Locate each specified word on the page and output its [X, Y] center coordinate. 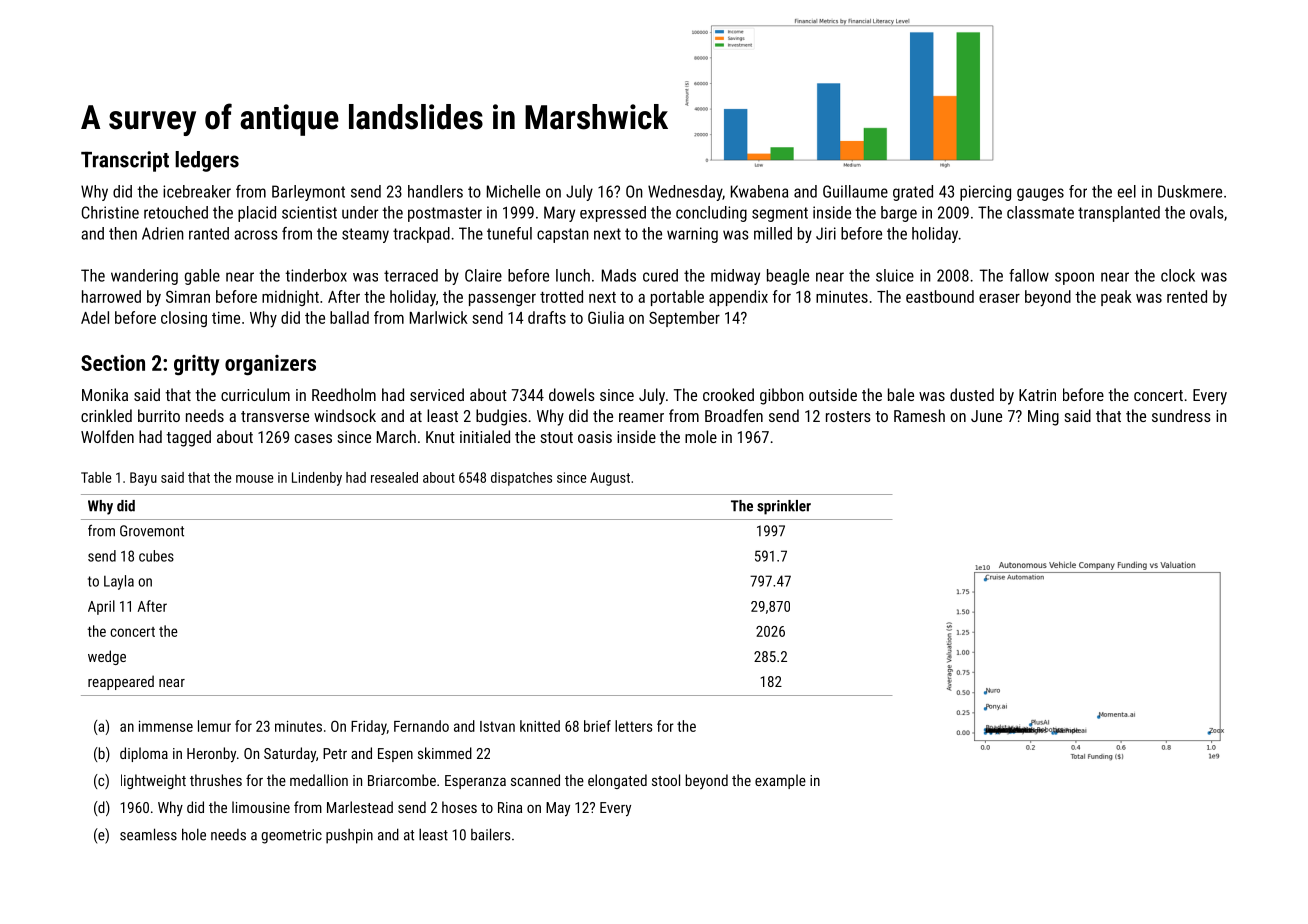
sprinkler [784, 507]
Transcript [125, 161]
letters [633, 726]
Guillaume [855, 191]
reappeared [121, 682]
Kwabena [759, 191]
